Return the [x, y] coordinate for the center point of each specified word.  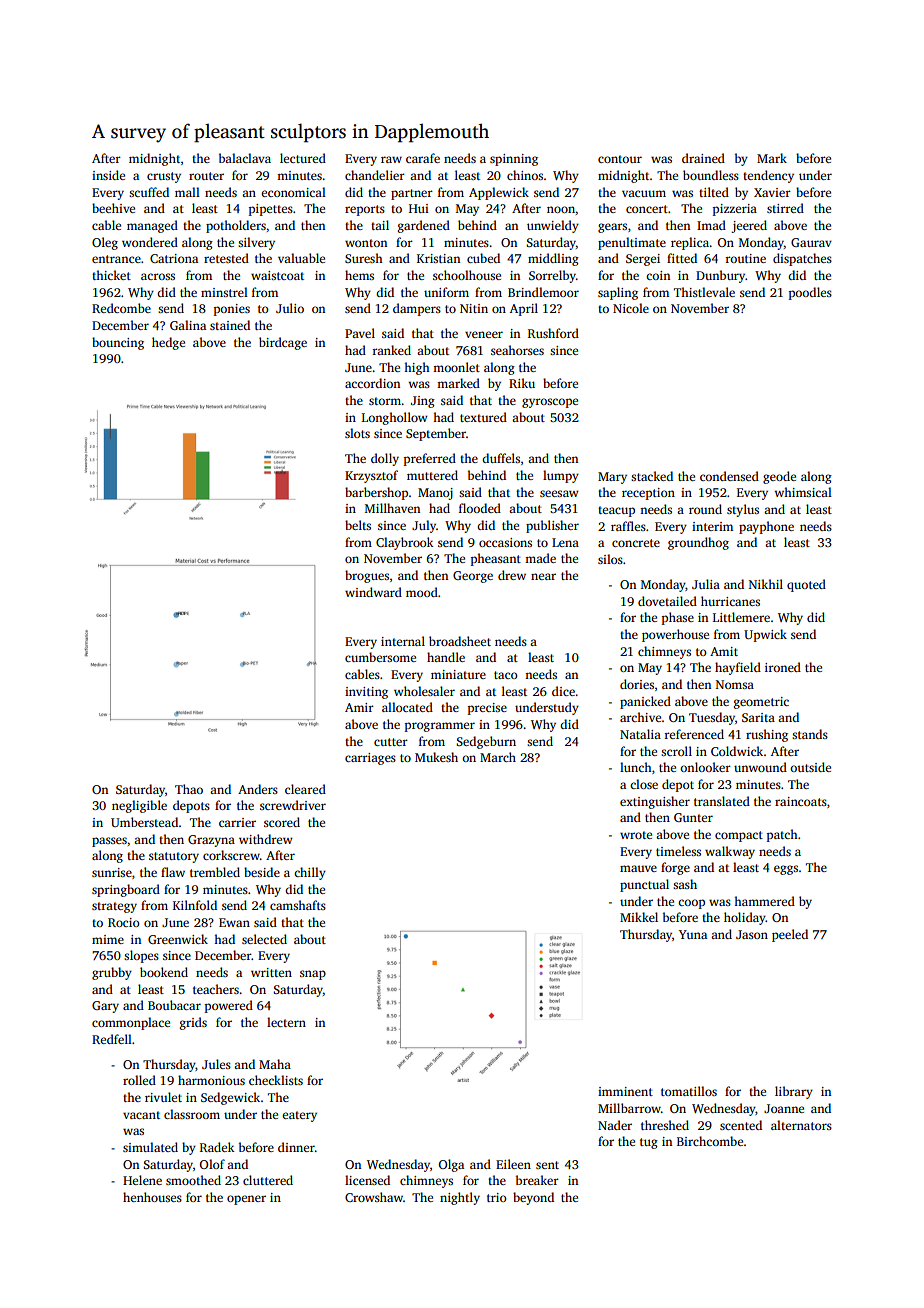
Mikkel [639, 917]
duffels [501, 458]
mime [108, 939]
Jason [752, 934]
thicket [111, 275]
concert [647, 209]
